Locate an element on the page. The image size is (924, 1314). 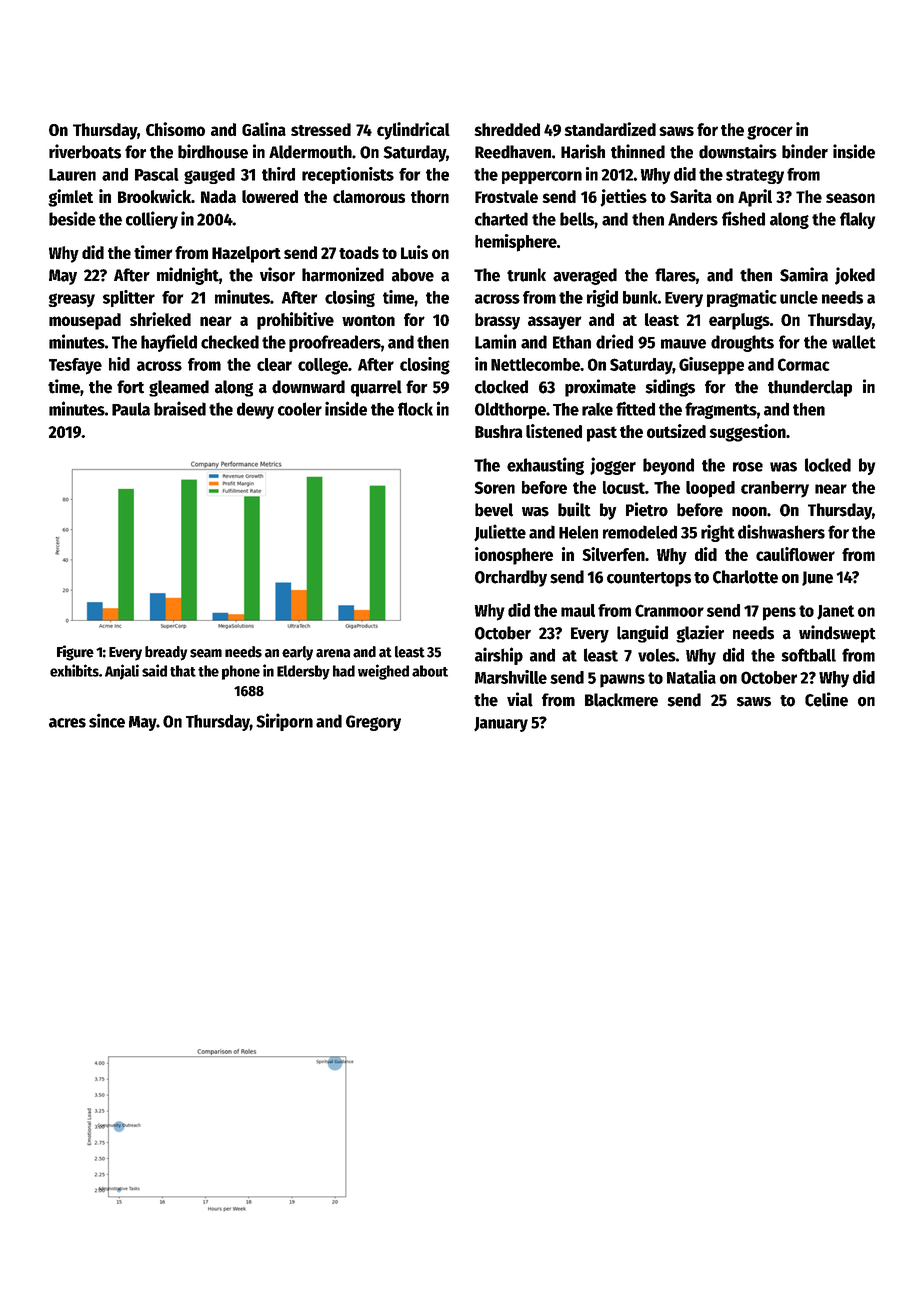
toads is located at coordinates (359, 252).
